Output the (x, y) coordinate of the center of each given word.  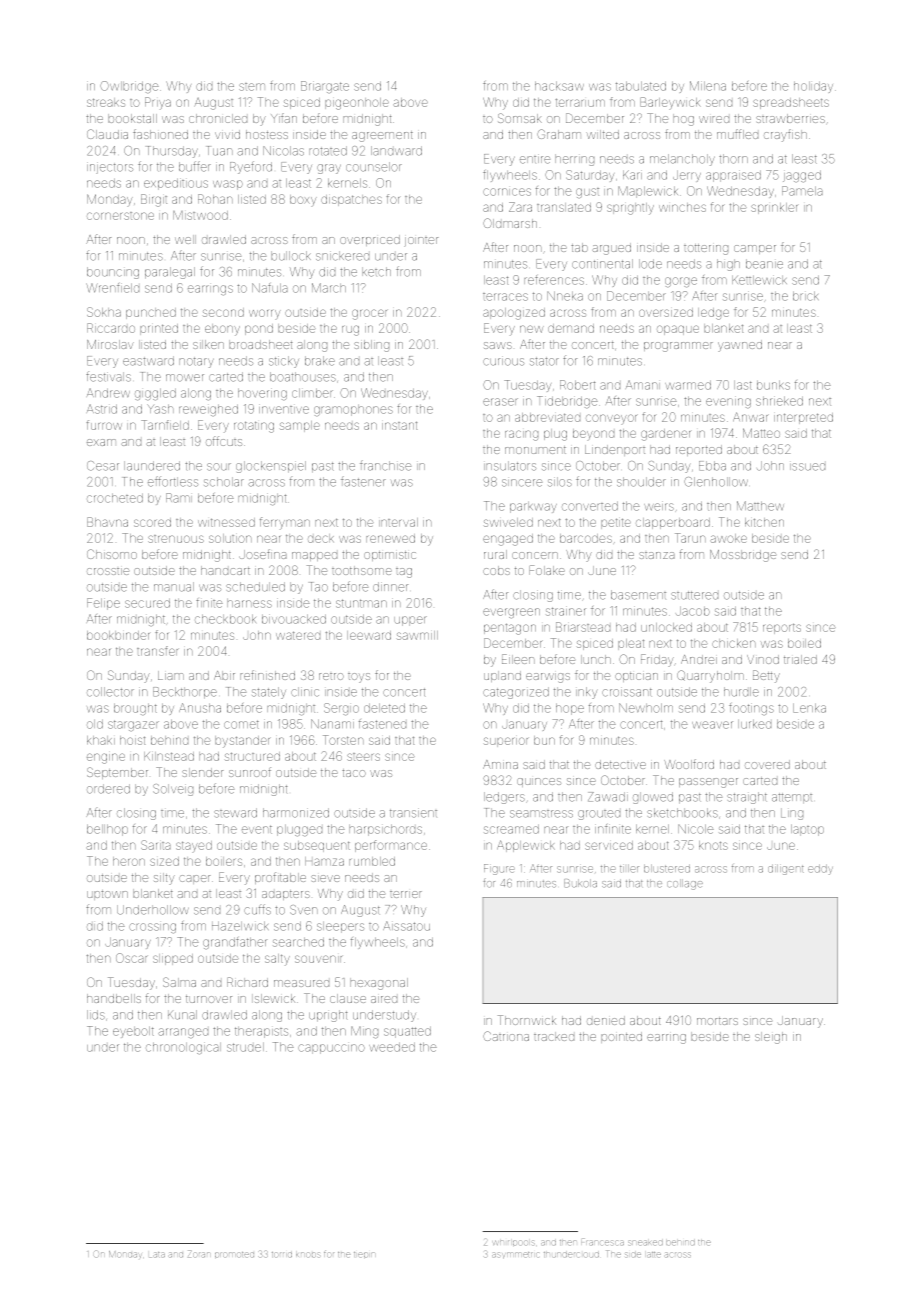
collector (110, 692)
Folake (547, 570)
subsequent (317, 846)
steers (363, 757)
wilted (602, 134)
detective (620, 764)
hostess (267, 134)
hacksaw (559, 86)
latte (654, 1254)
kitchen (764, 522)
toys (359, 678)
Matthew (760, 506)
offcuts (224, 441)
